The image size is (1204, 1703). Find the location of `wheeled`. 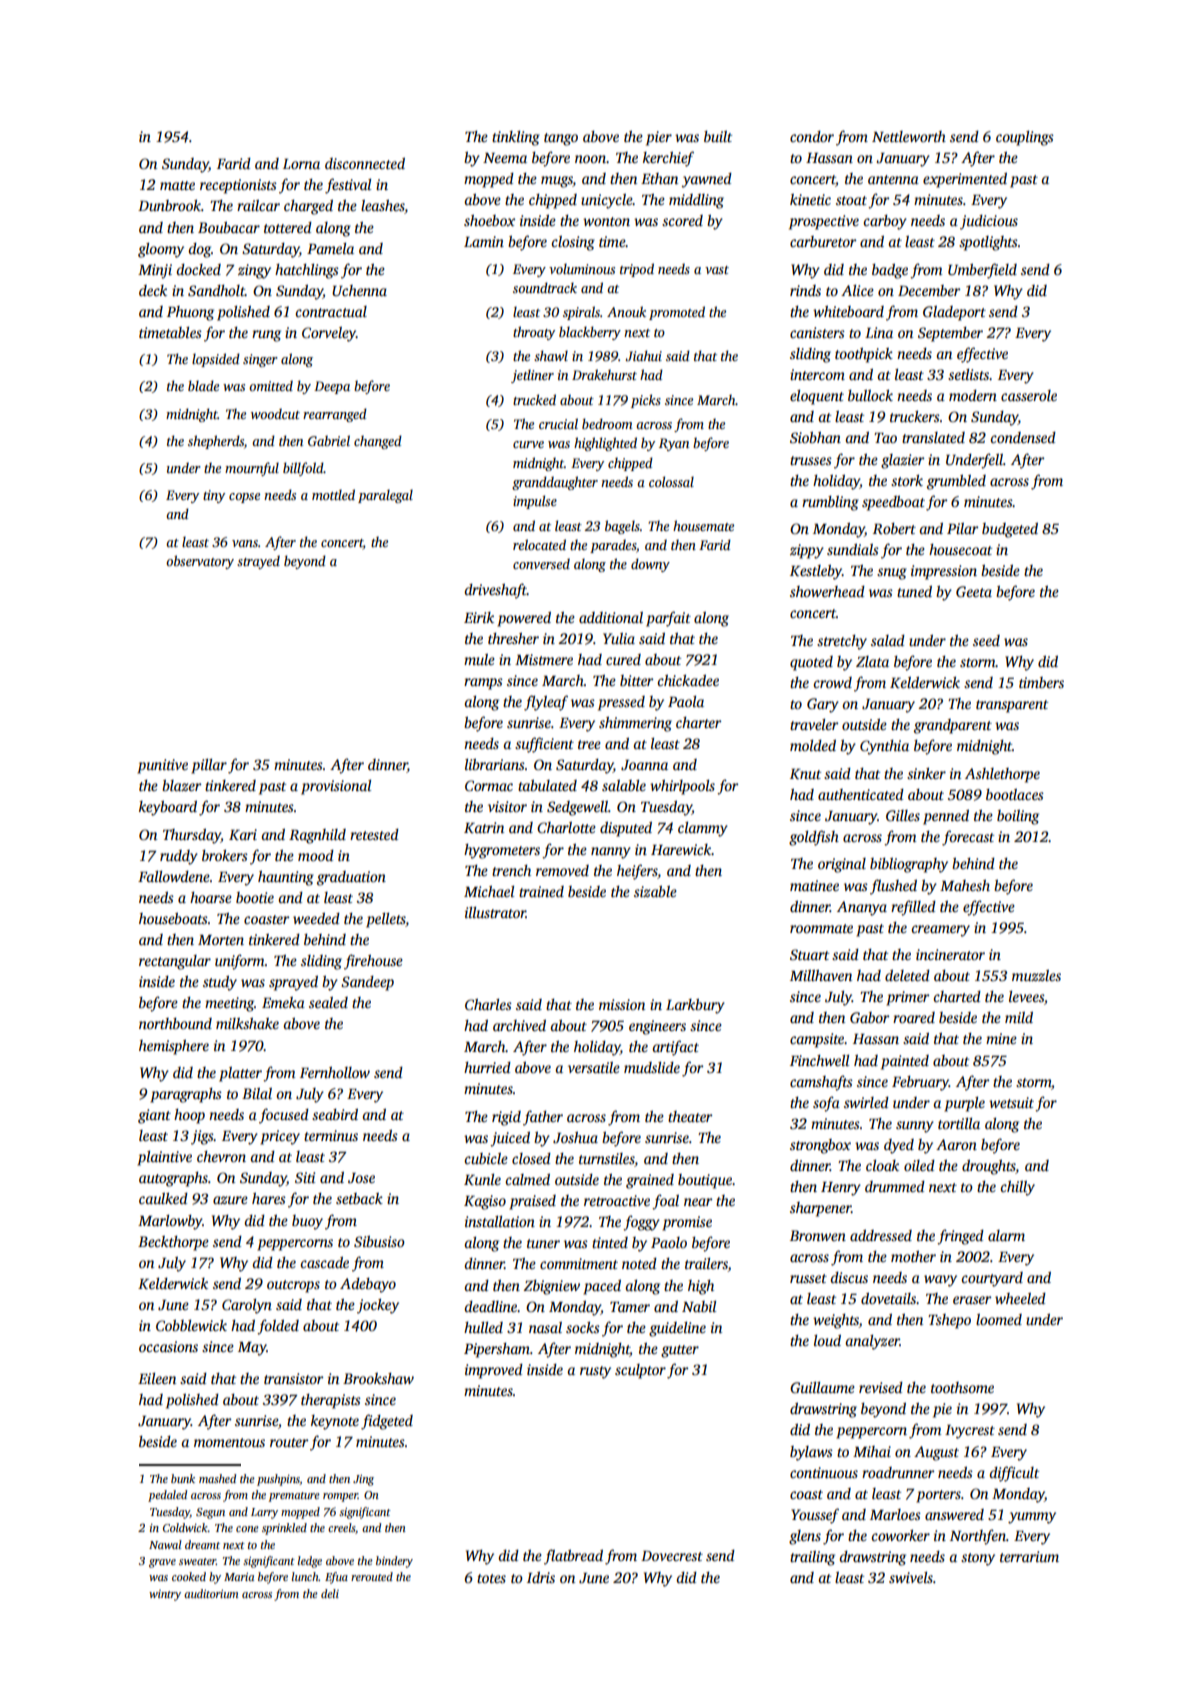

wheeled is located at coordinates (1020, 1298).
